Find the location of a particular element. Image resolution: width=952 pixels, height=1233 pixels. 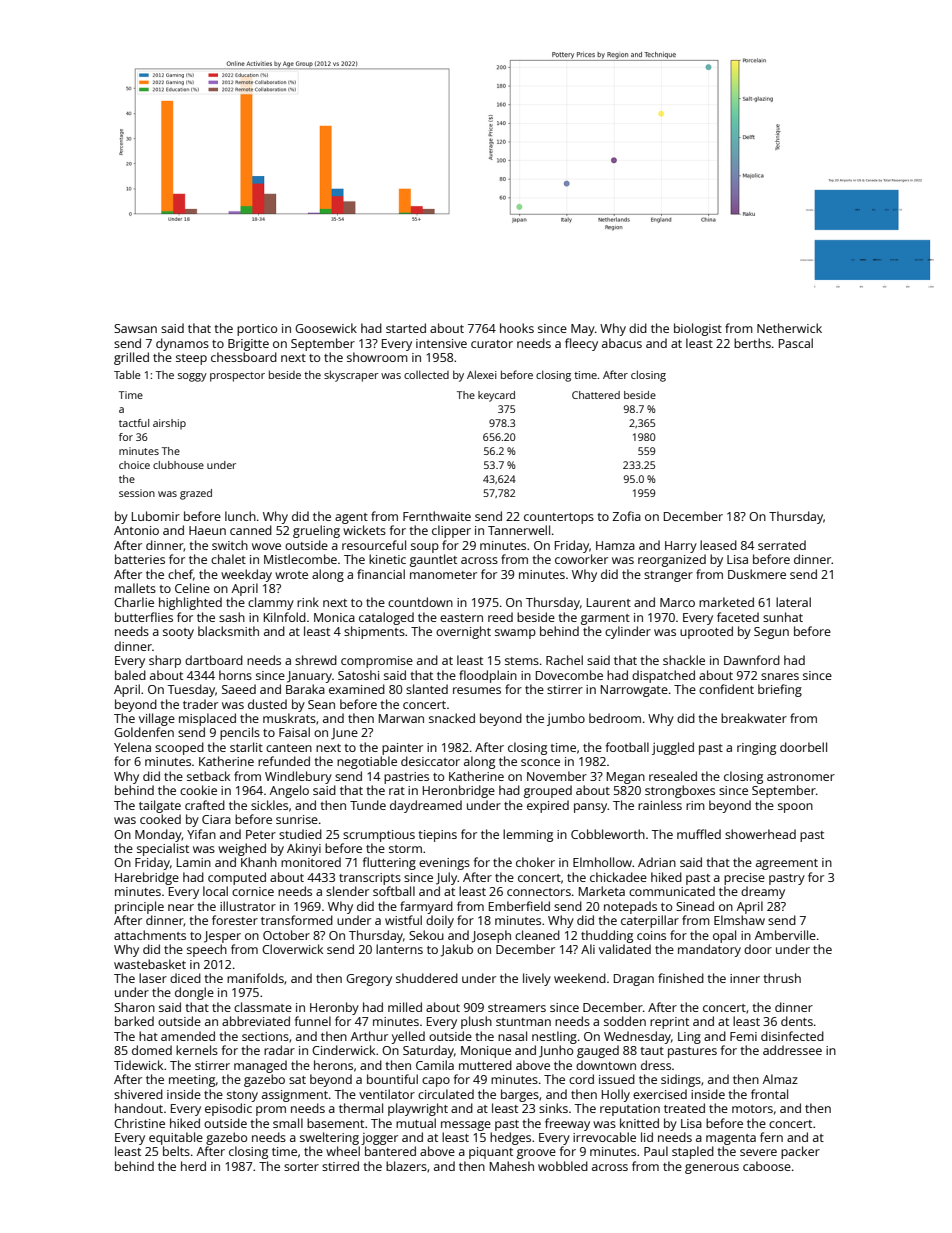

baled is located at coordinates (130, 675).
